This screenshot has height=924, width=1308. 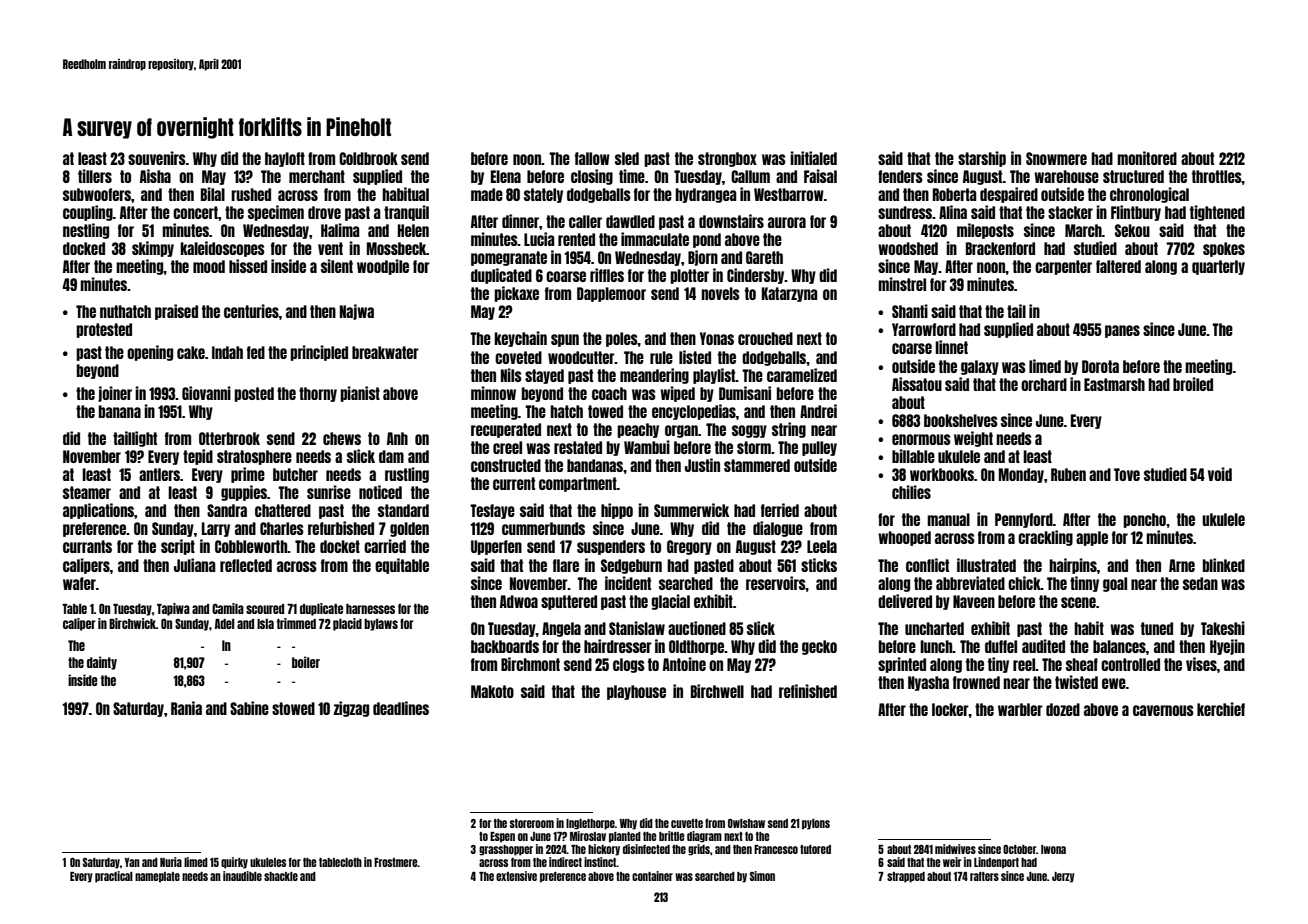 I want to click on refinished, so click(x=808, y=691).
